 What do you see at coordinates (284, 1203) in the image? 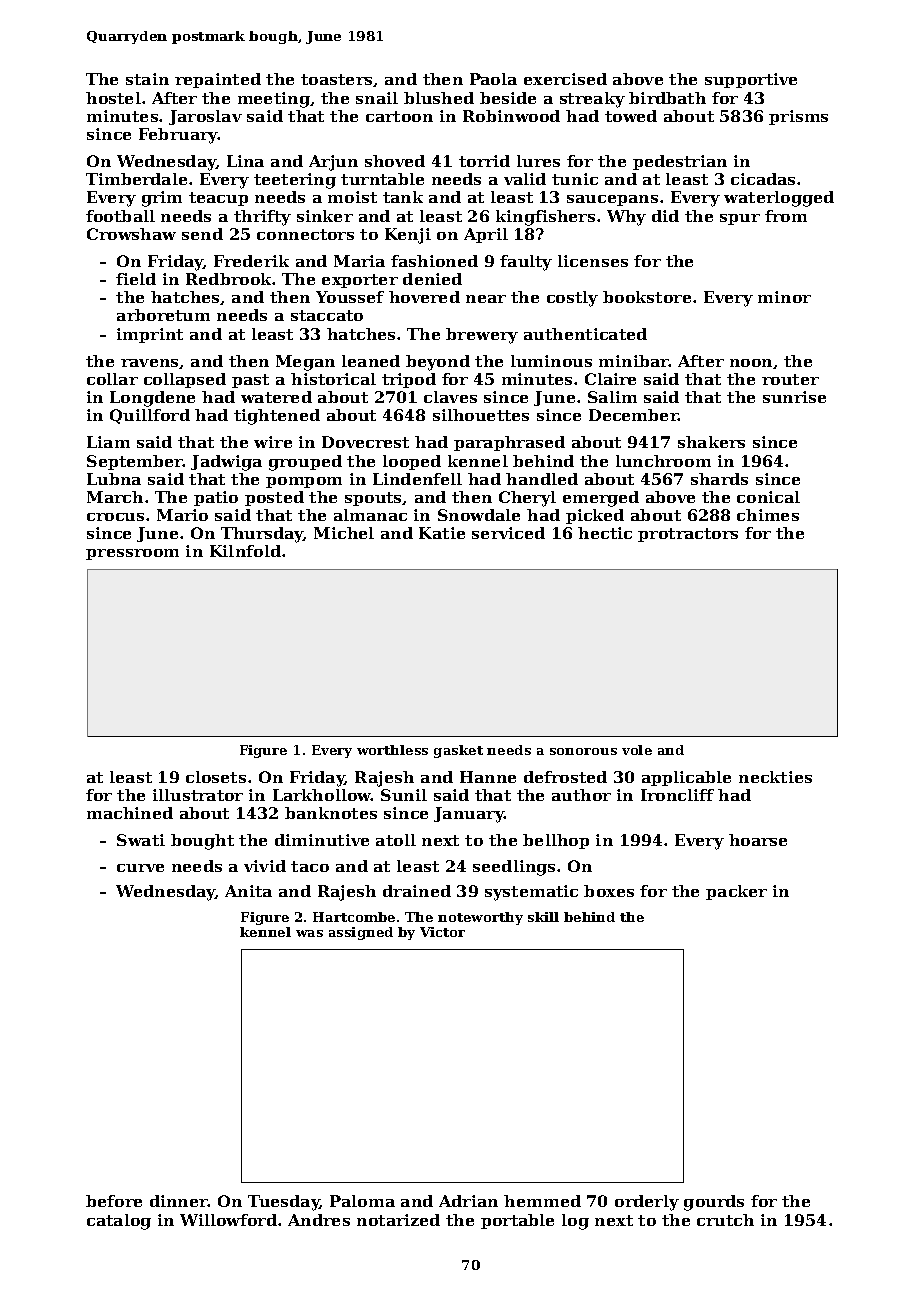
I see `Tuesday` at bounding box center [284, 1203].
